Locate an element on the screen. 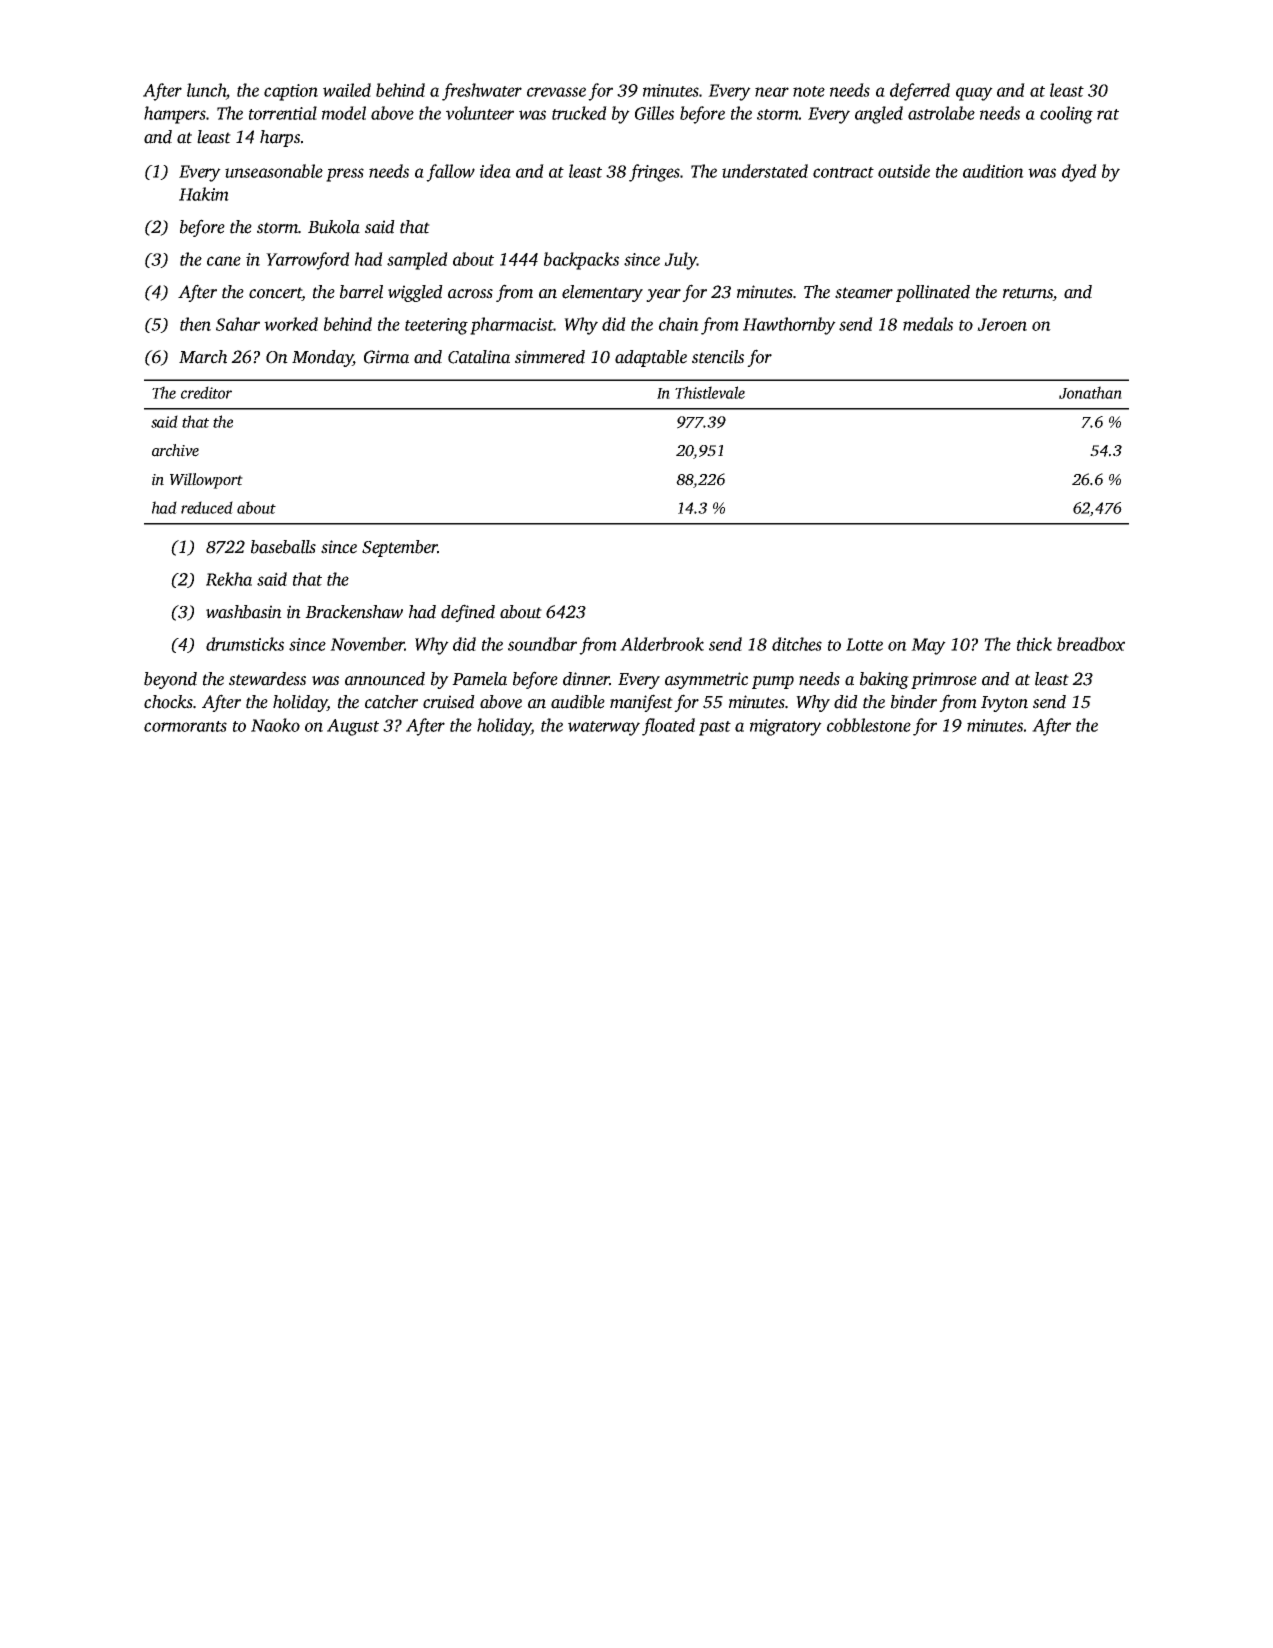 The width and height of the screenshot is (1273, 1648). breadbox is located at coordinates (1091, 644).
